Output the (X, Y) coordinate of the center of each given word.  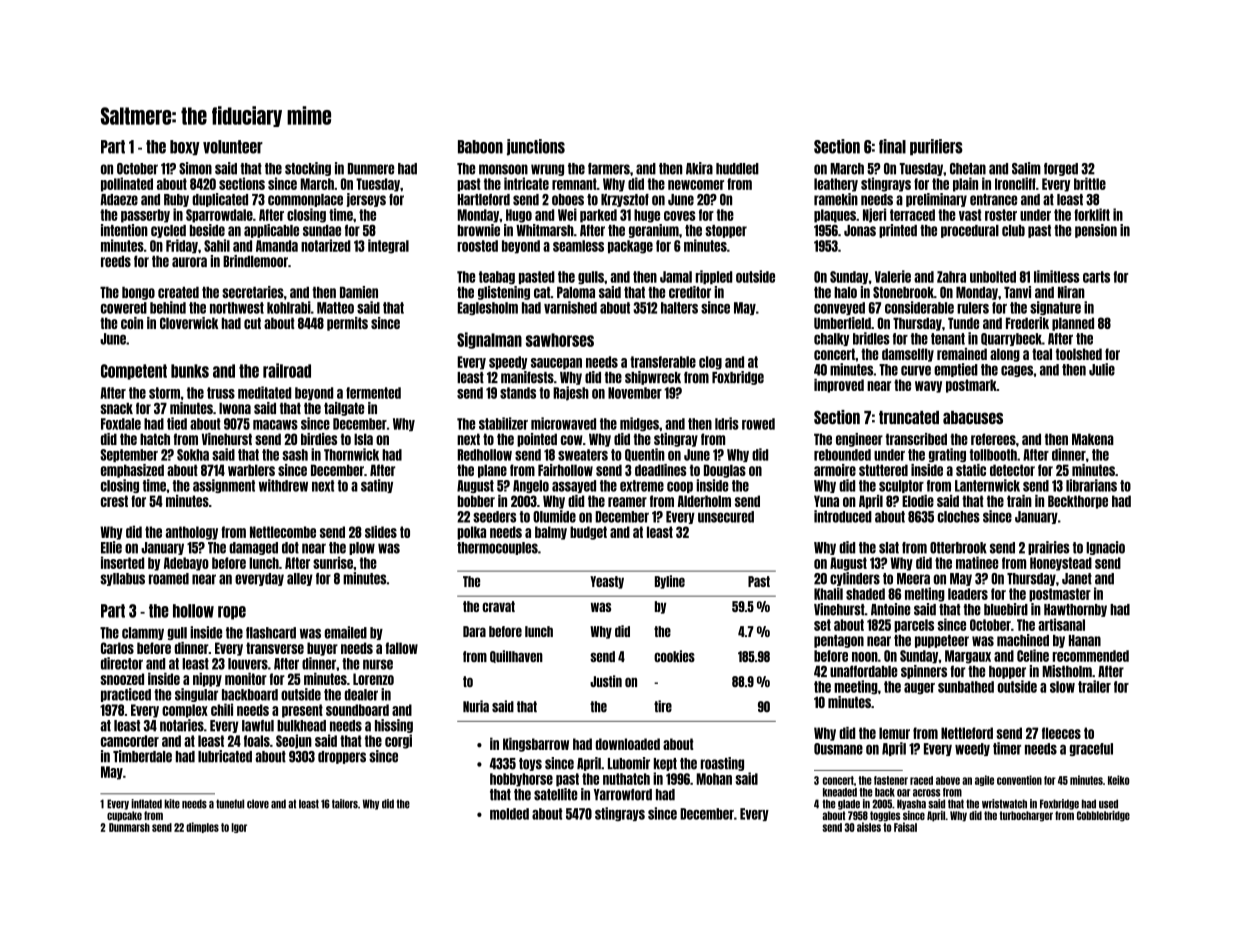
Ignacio (1105, 548)
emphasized (132, 471)
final (892, 146)
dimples (202, 827)
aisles (869, 827)
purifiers (936, 147)
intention (124, 230)
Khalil (828, 593)
